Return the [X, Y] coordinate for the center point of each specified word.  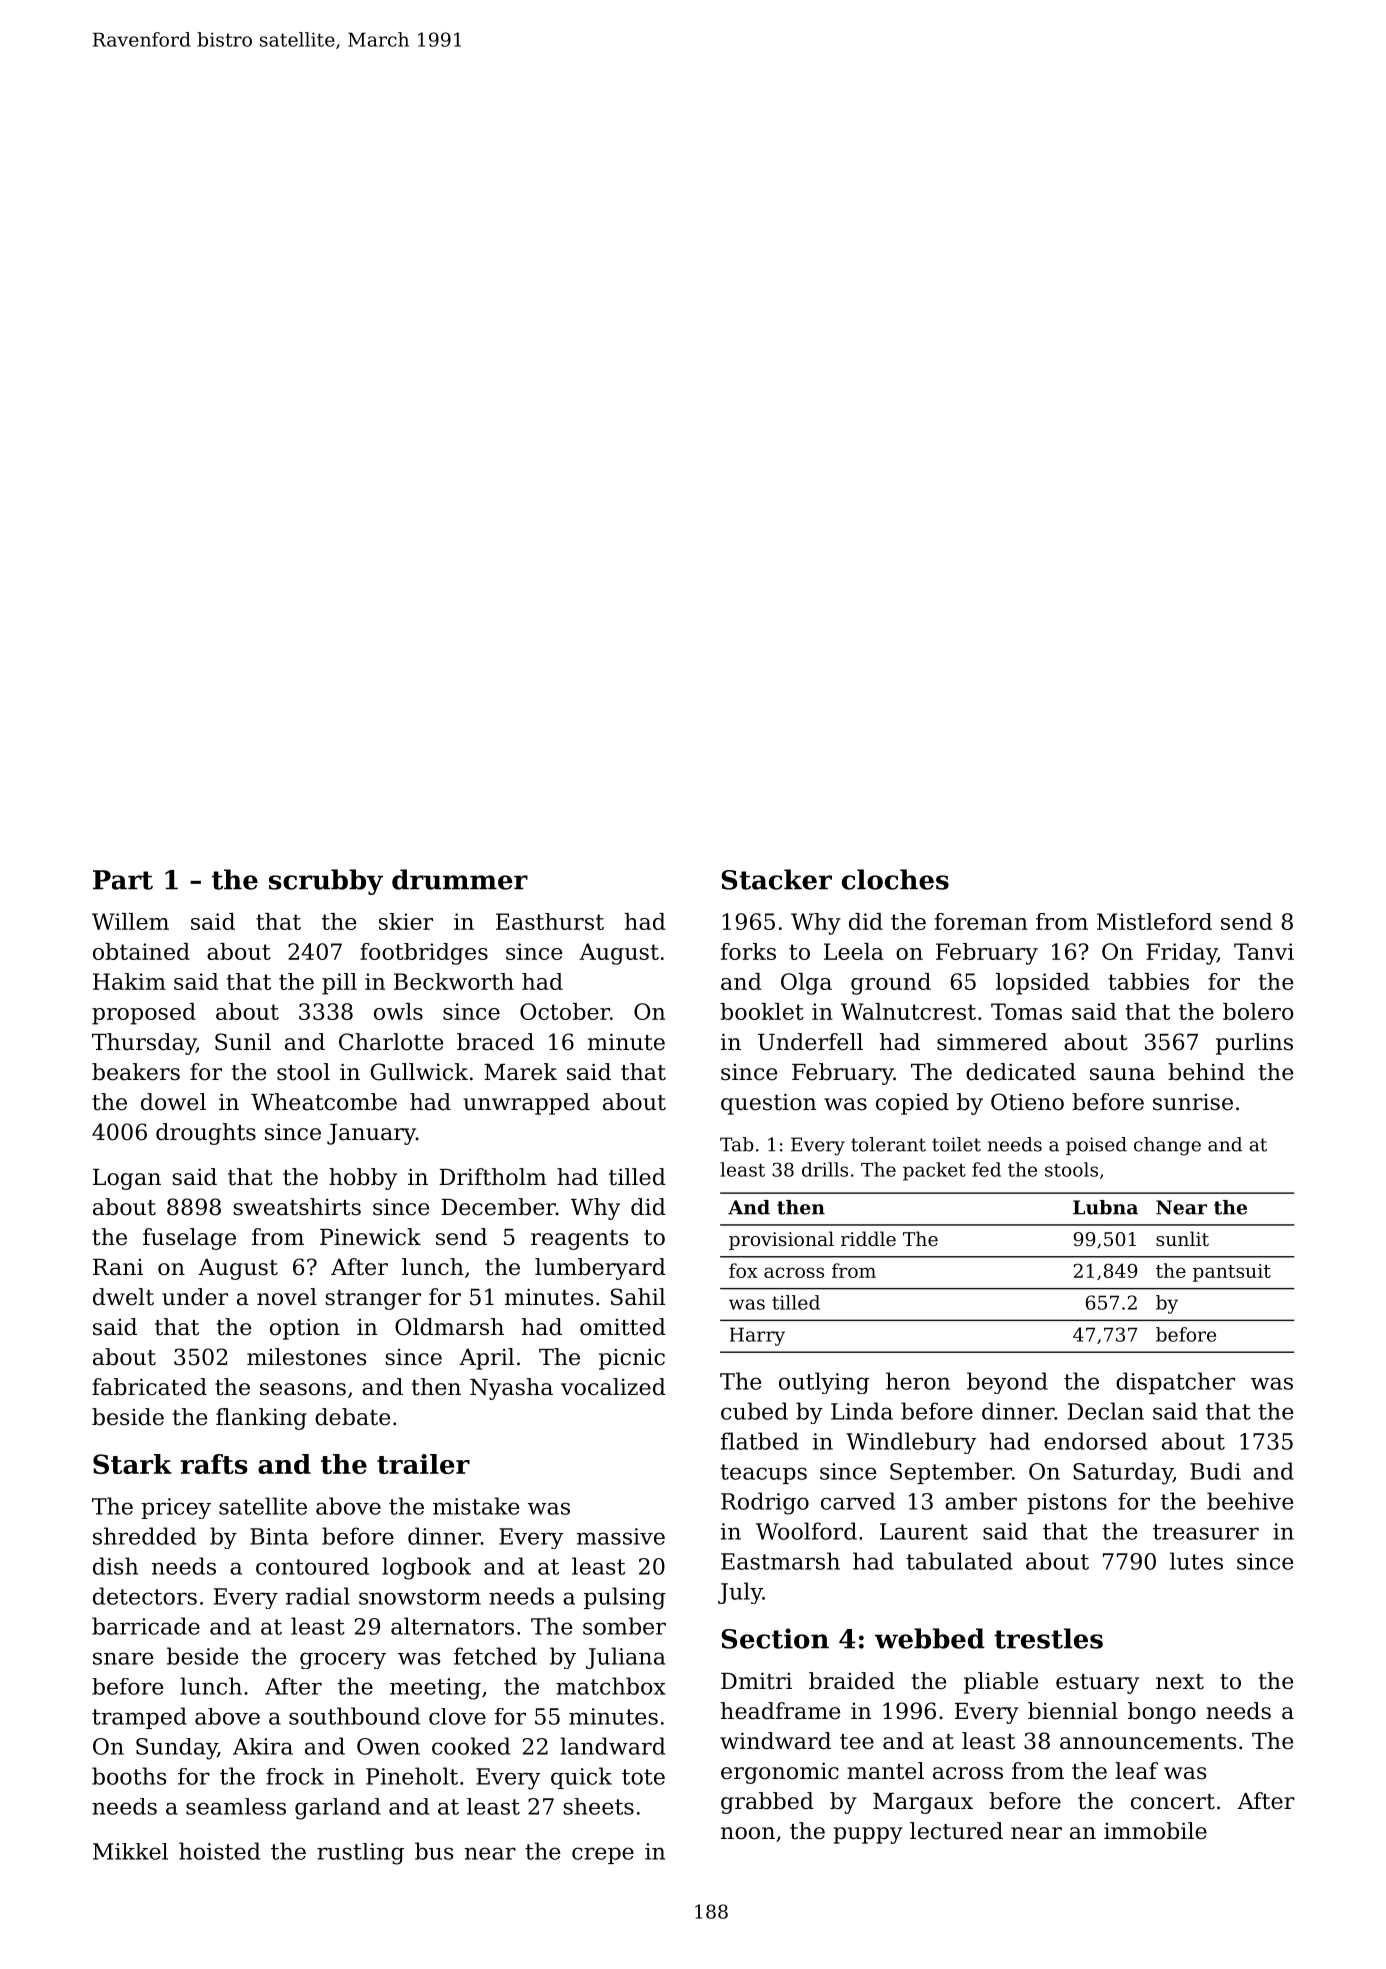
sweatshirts [297, 1207]
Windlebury [911, 1443]
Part [123, 880]
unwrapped [526, 1104]
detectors [145, 1596]
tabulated [959, 1561]
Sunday [176, 1749]
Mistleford [1154, 921]
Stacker [777, 879]
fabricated [149, 1387]
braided [852, 1681]
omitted [623, 1327]
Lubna [1105, 1207]
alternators [452, 1626]
